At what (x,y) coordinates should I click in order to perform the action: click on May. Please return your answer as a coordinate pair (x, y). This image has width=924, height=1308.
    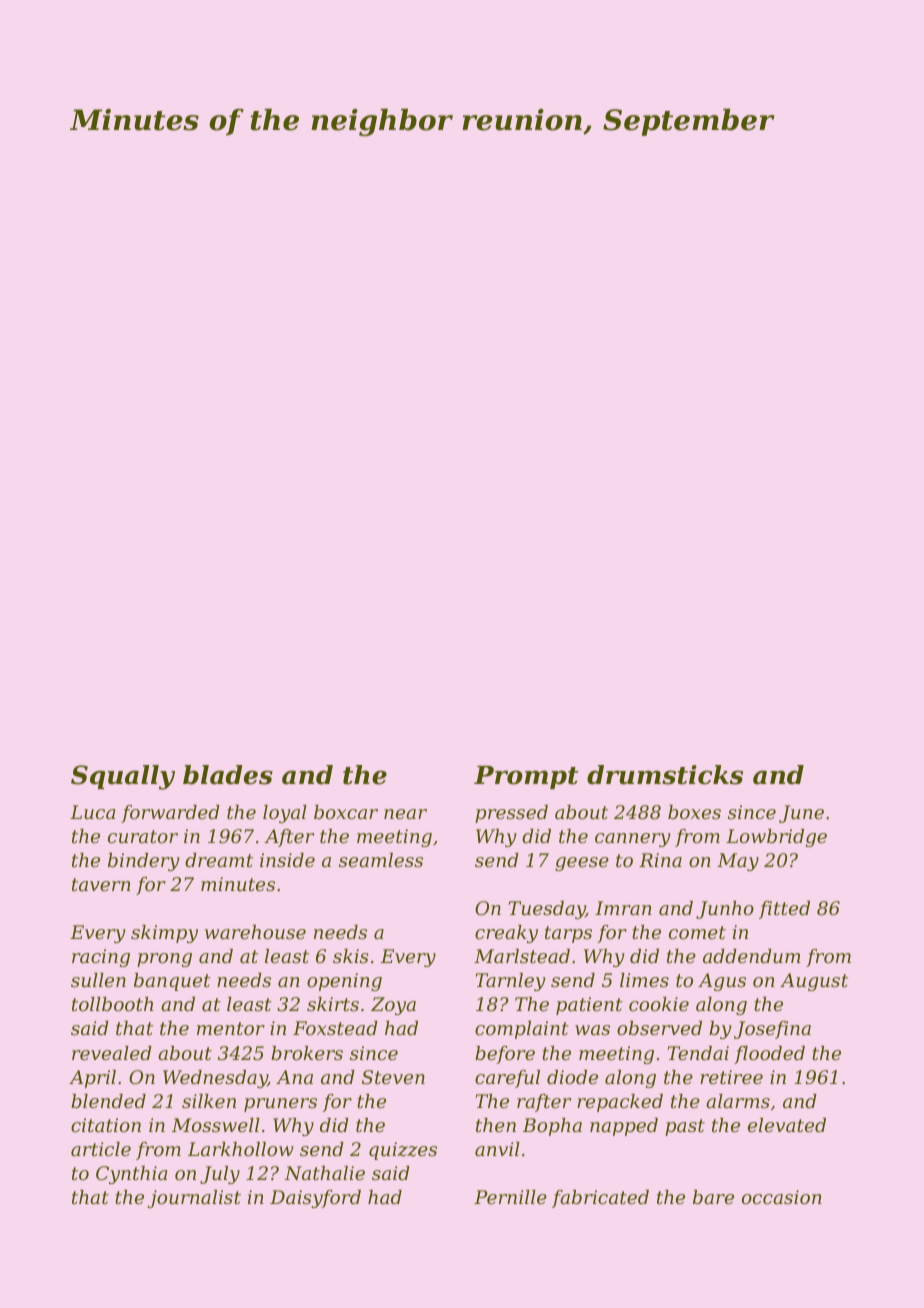
    Looking at the image, I should click on (738, 862).
